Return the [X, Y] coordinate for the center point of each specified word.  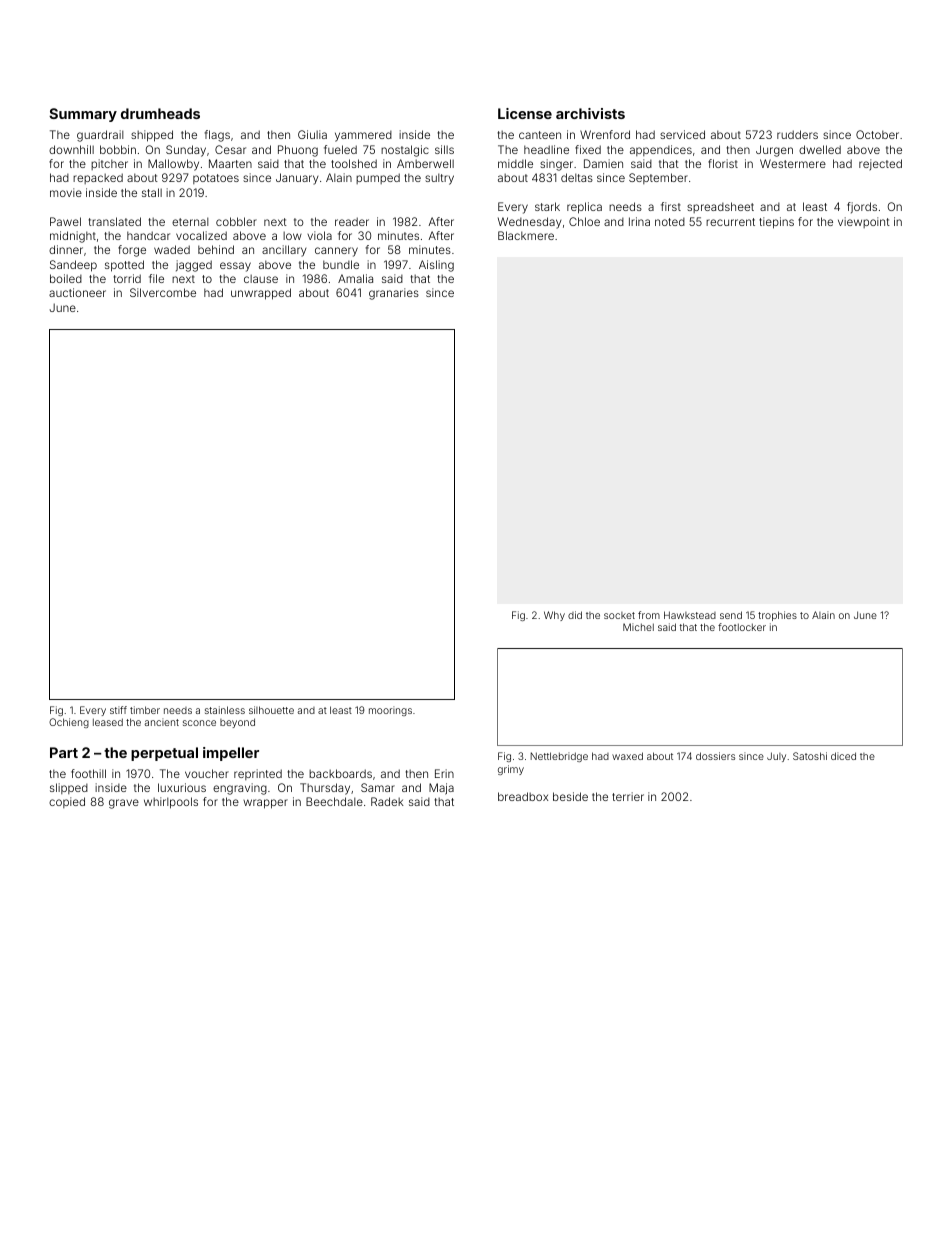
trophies [777, 616]
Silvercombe [163, 292]
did [575, 615]
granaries [394, 294]
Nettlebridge [559, 757]
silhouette [271, 710]
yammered [363, 136]
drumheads [160, 113]
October [877, 134]
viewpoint [864, 222]
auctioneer [77, 292]
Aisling [436, 266]
